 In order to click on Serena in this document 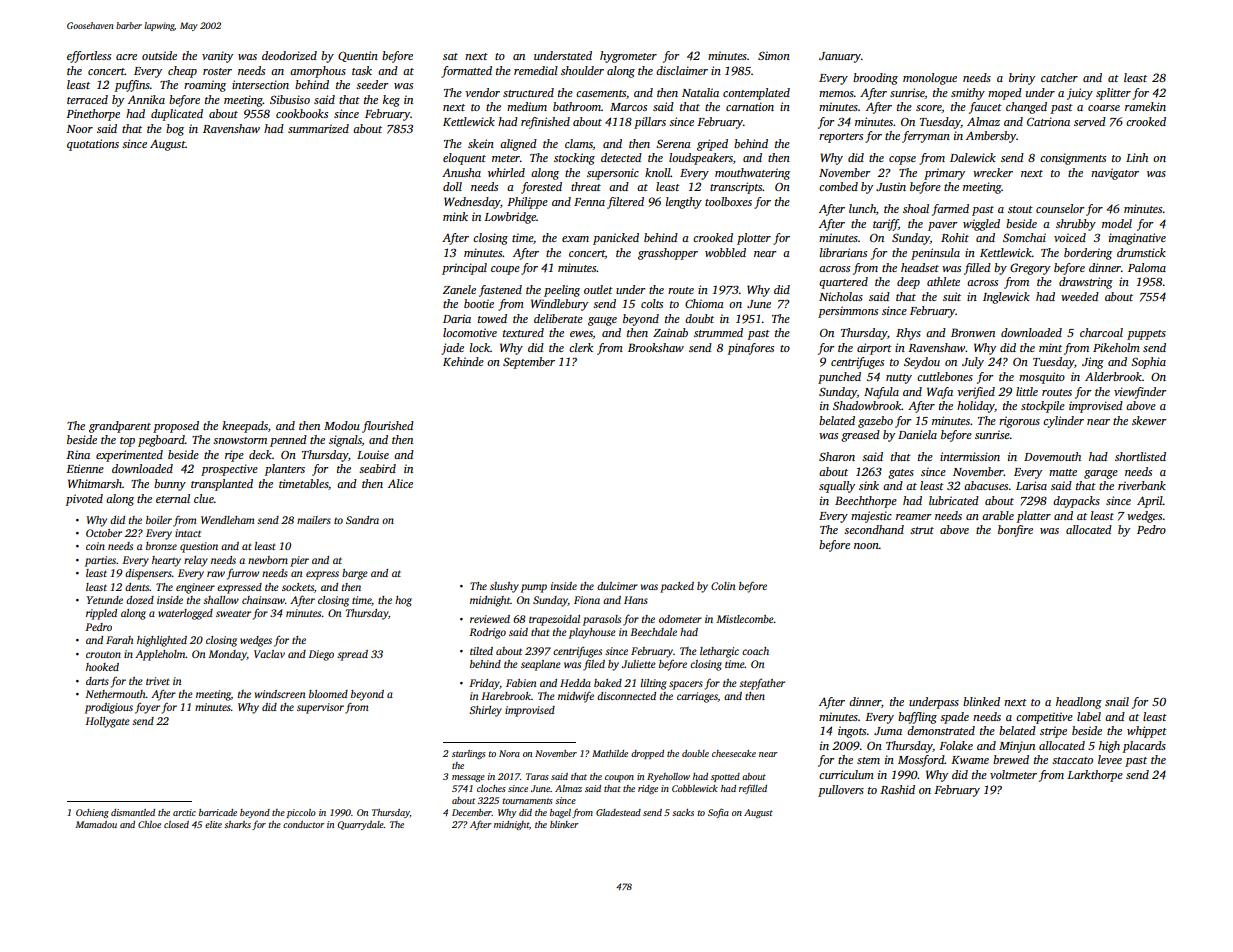, I will do `click(673, 143)`.
